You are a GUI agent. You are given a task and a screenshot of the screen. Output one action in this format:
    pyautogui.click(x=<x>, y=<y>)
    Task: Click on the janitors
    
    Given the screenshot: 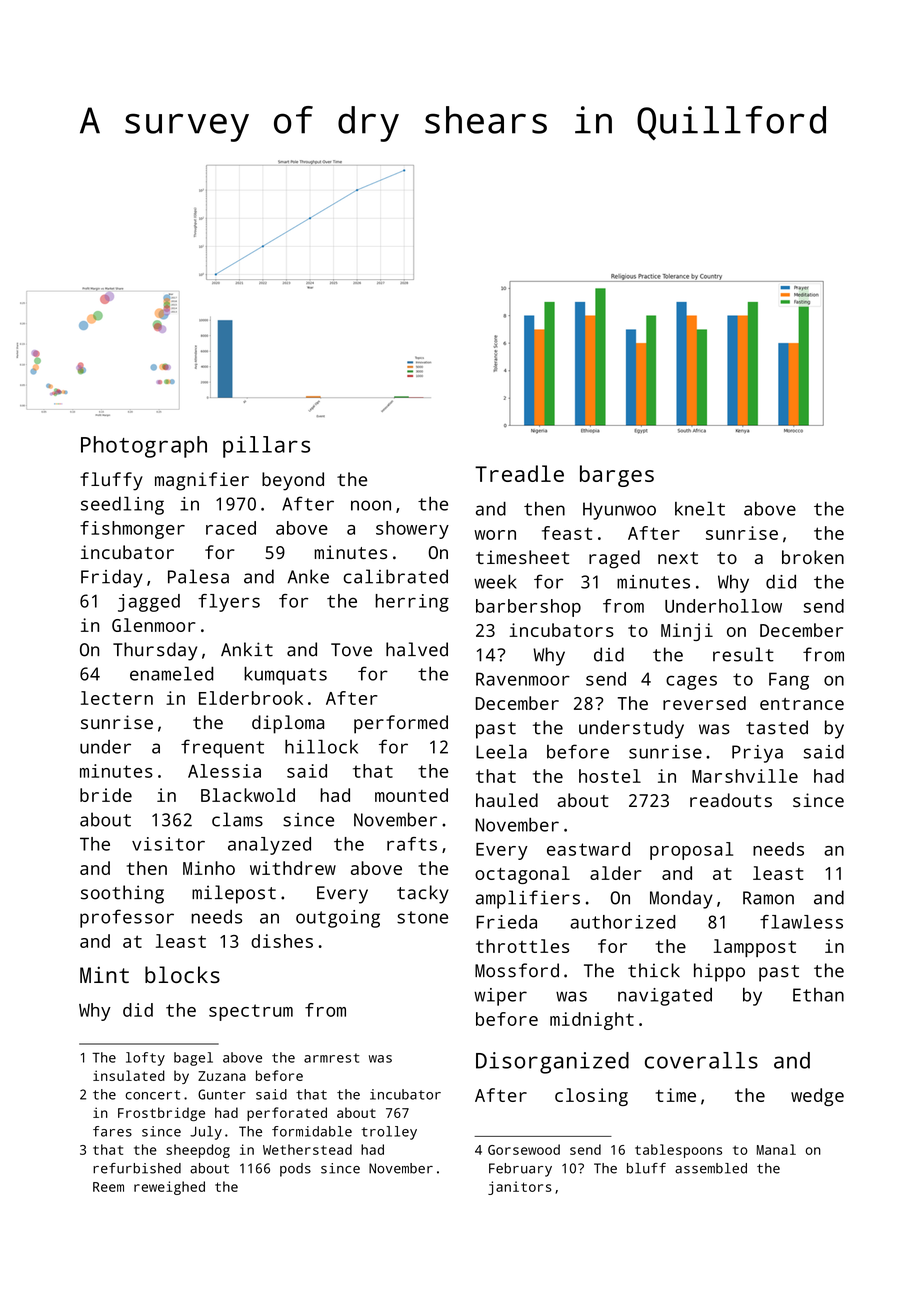 What is the action you would take?
    pyautogui.click(x=520, y=1188)
